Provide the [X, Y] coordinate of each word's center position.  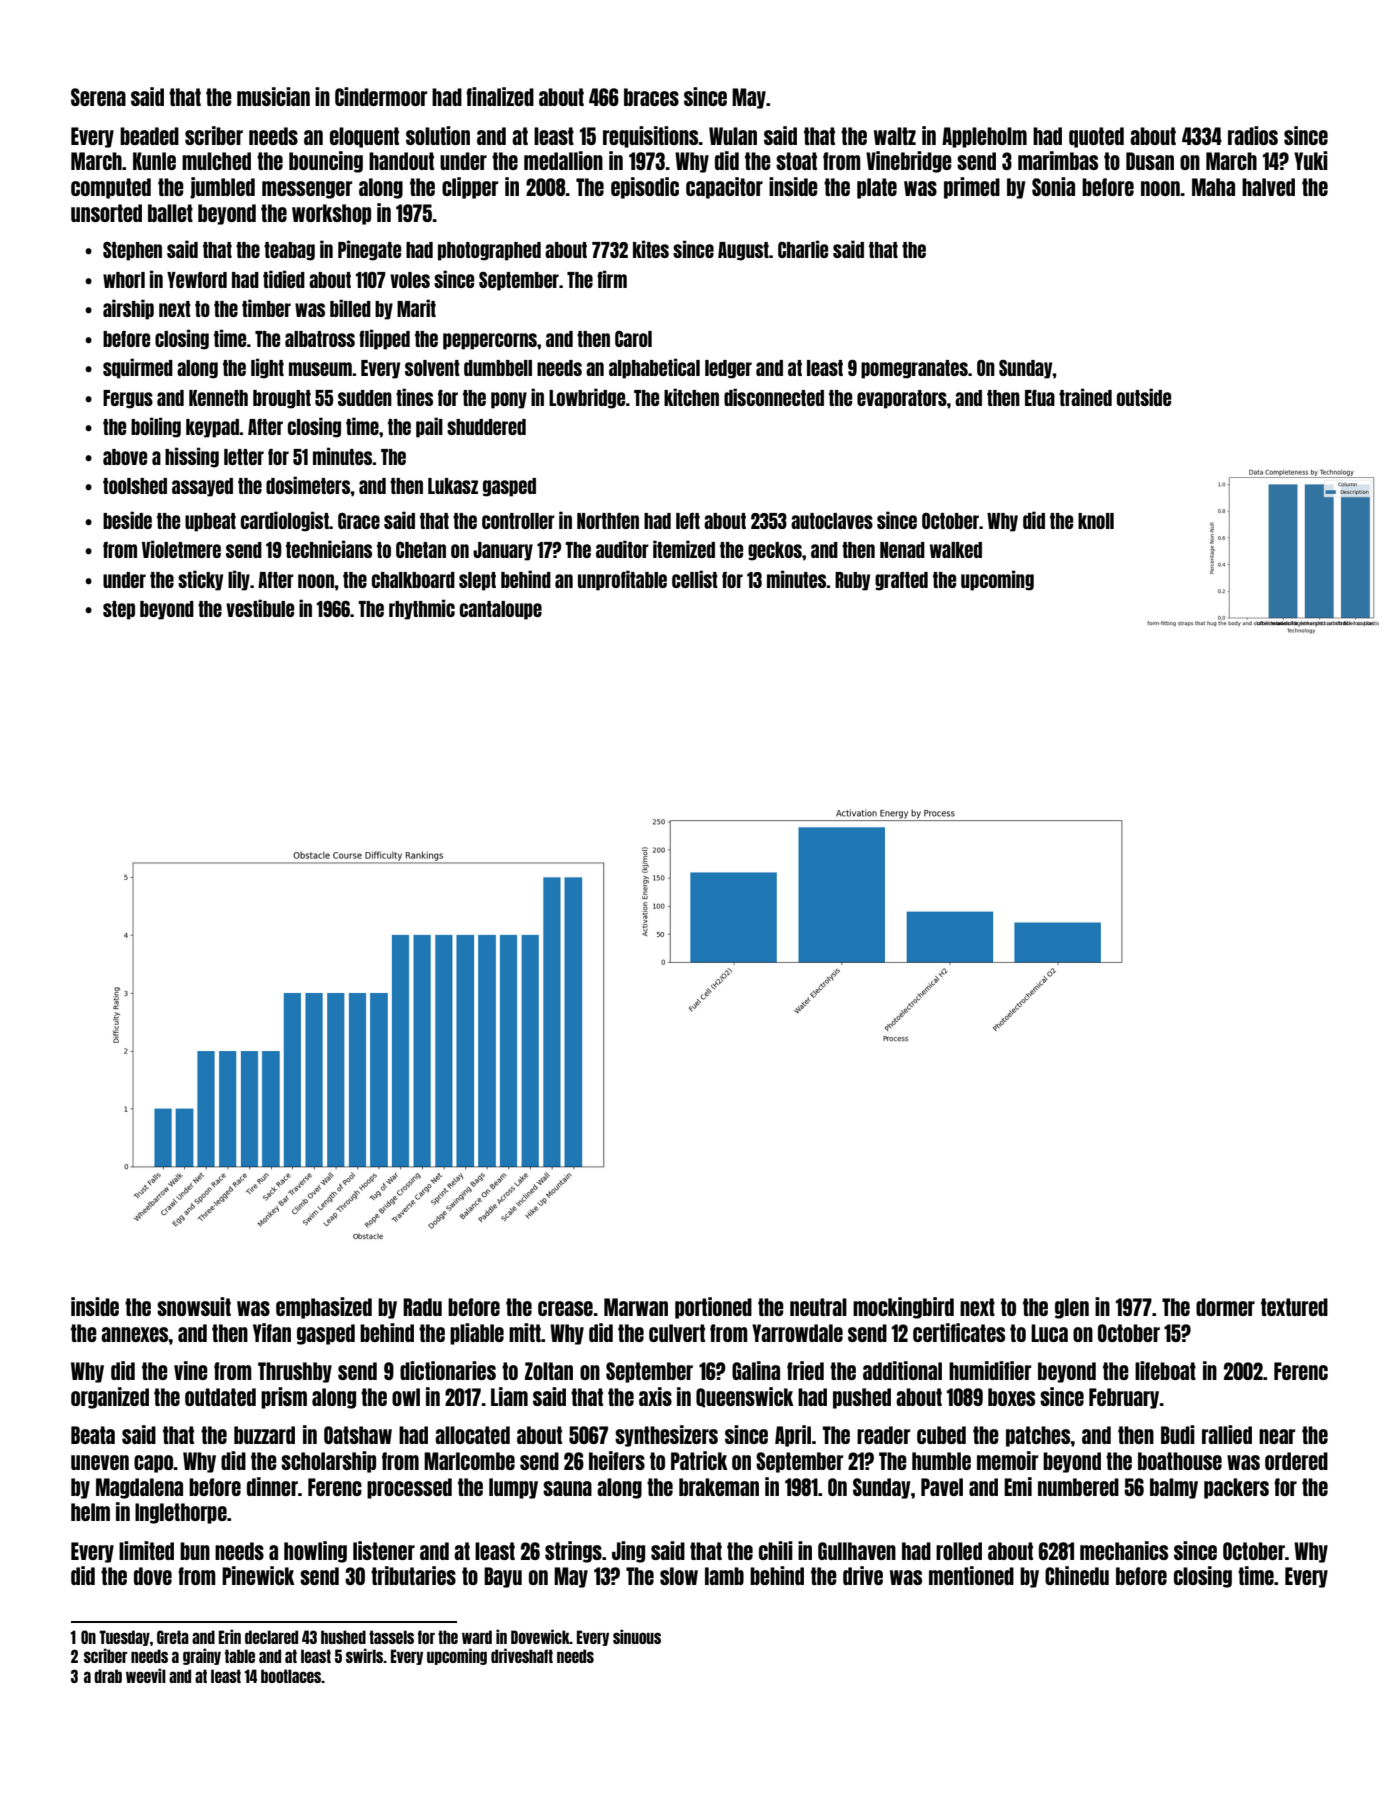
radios [1253, 135]
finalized [500, 96]
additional [902, 1370]
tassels [391, 1637]
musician [273, 96]
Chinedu [1077, 1575]
